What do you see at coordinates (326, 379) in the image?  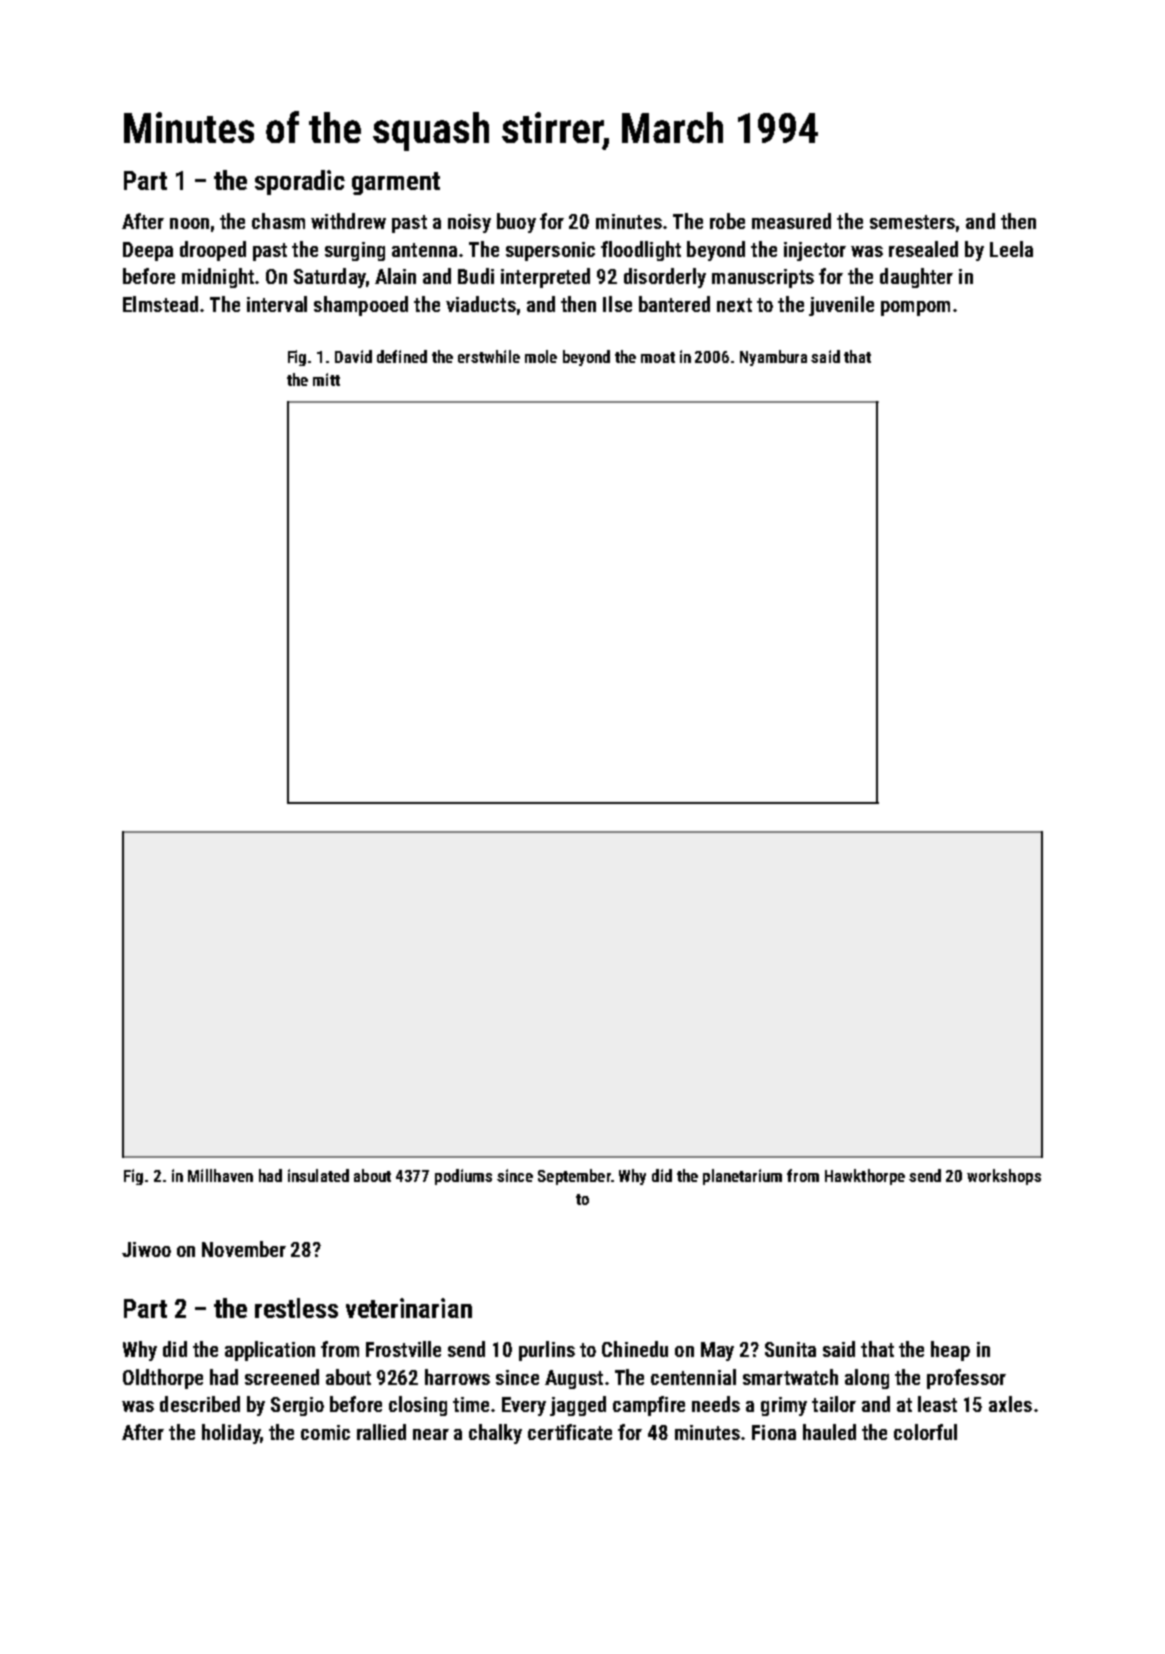 I see `mitt` at bounding box center [326, 379].
